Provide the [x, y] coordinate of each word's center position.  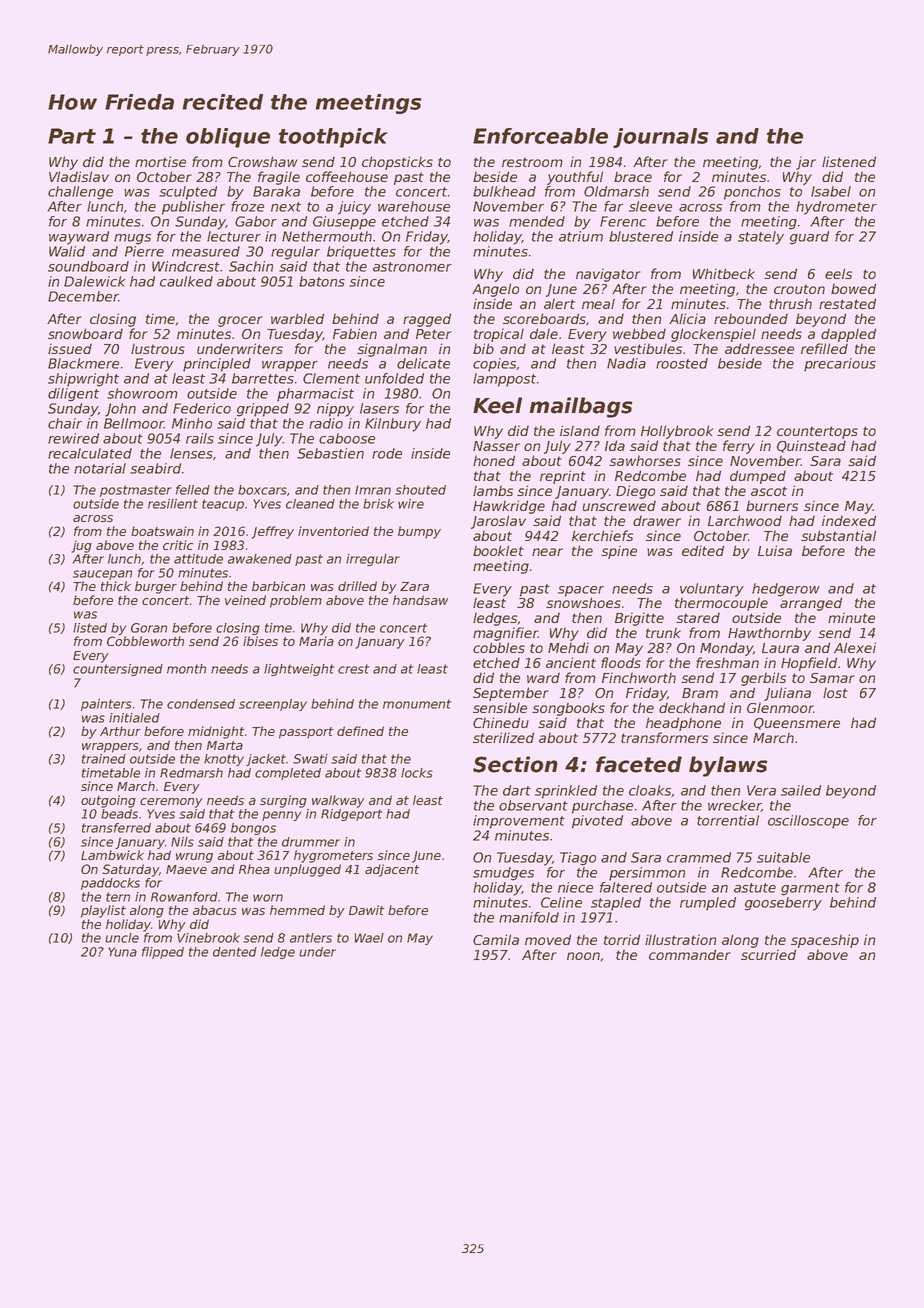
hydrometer [836, 208]
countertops [817, 432]
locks [417, 773]
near [547, 552]
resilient [173, 504]
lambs [493, 490]
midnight [216, 732]
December [83, 296]
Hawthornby [769, 634]
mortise [160, 161]
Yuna [122, 952]
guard [809, 238]
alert [559, 303]
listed [90, 628]
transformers [664, 737]
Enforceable [540, 136]
